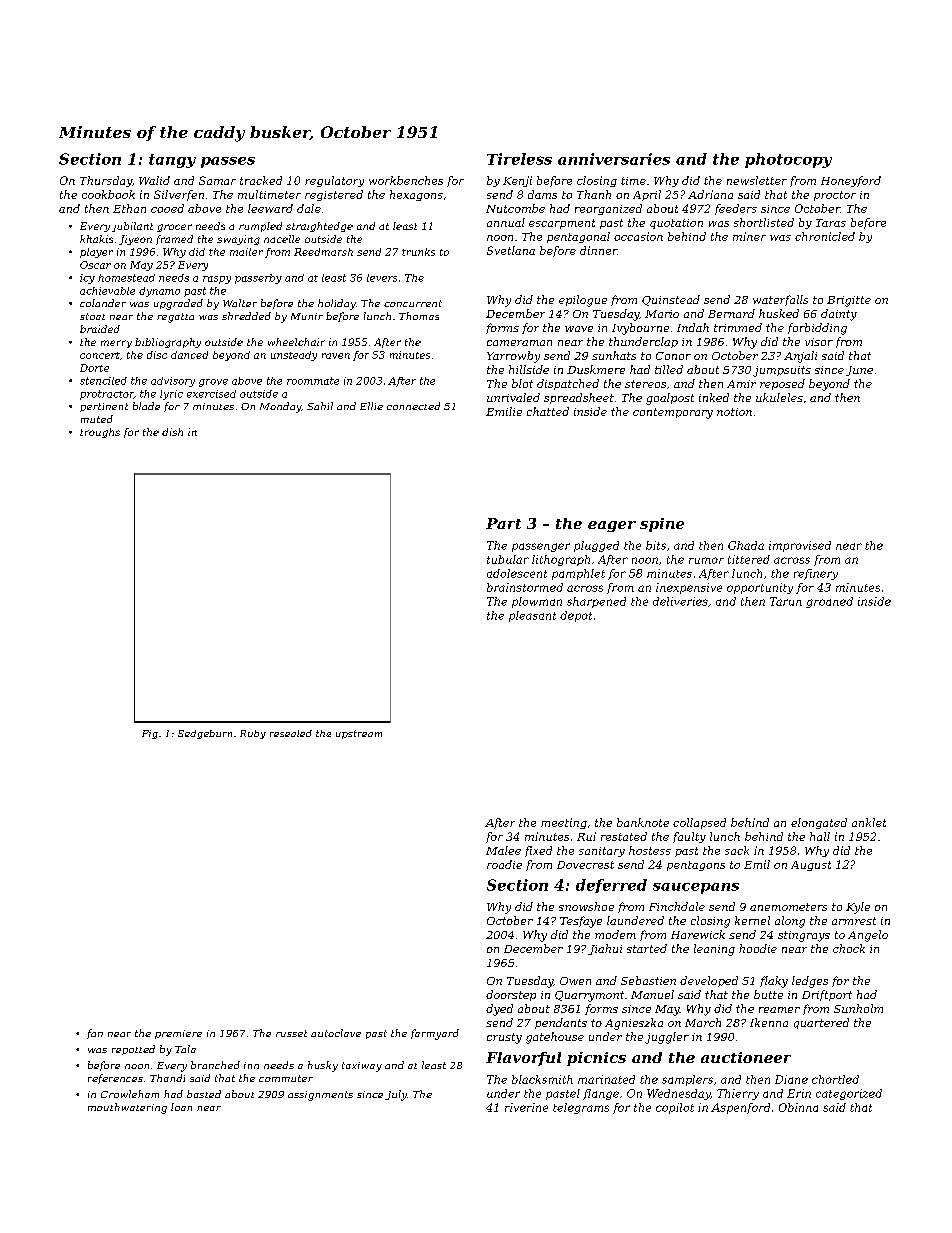 The width and height of the screenshot is (952, 1233). Describe the element at coordinates (95, 1034) in the screenshot. I see `fan` at that location.
